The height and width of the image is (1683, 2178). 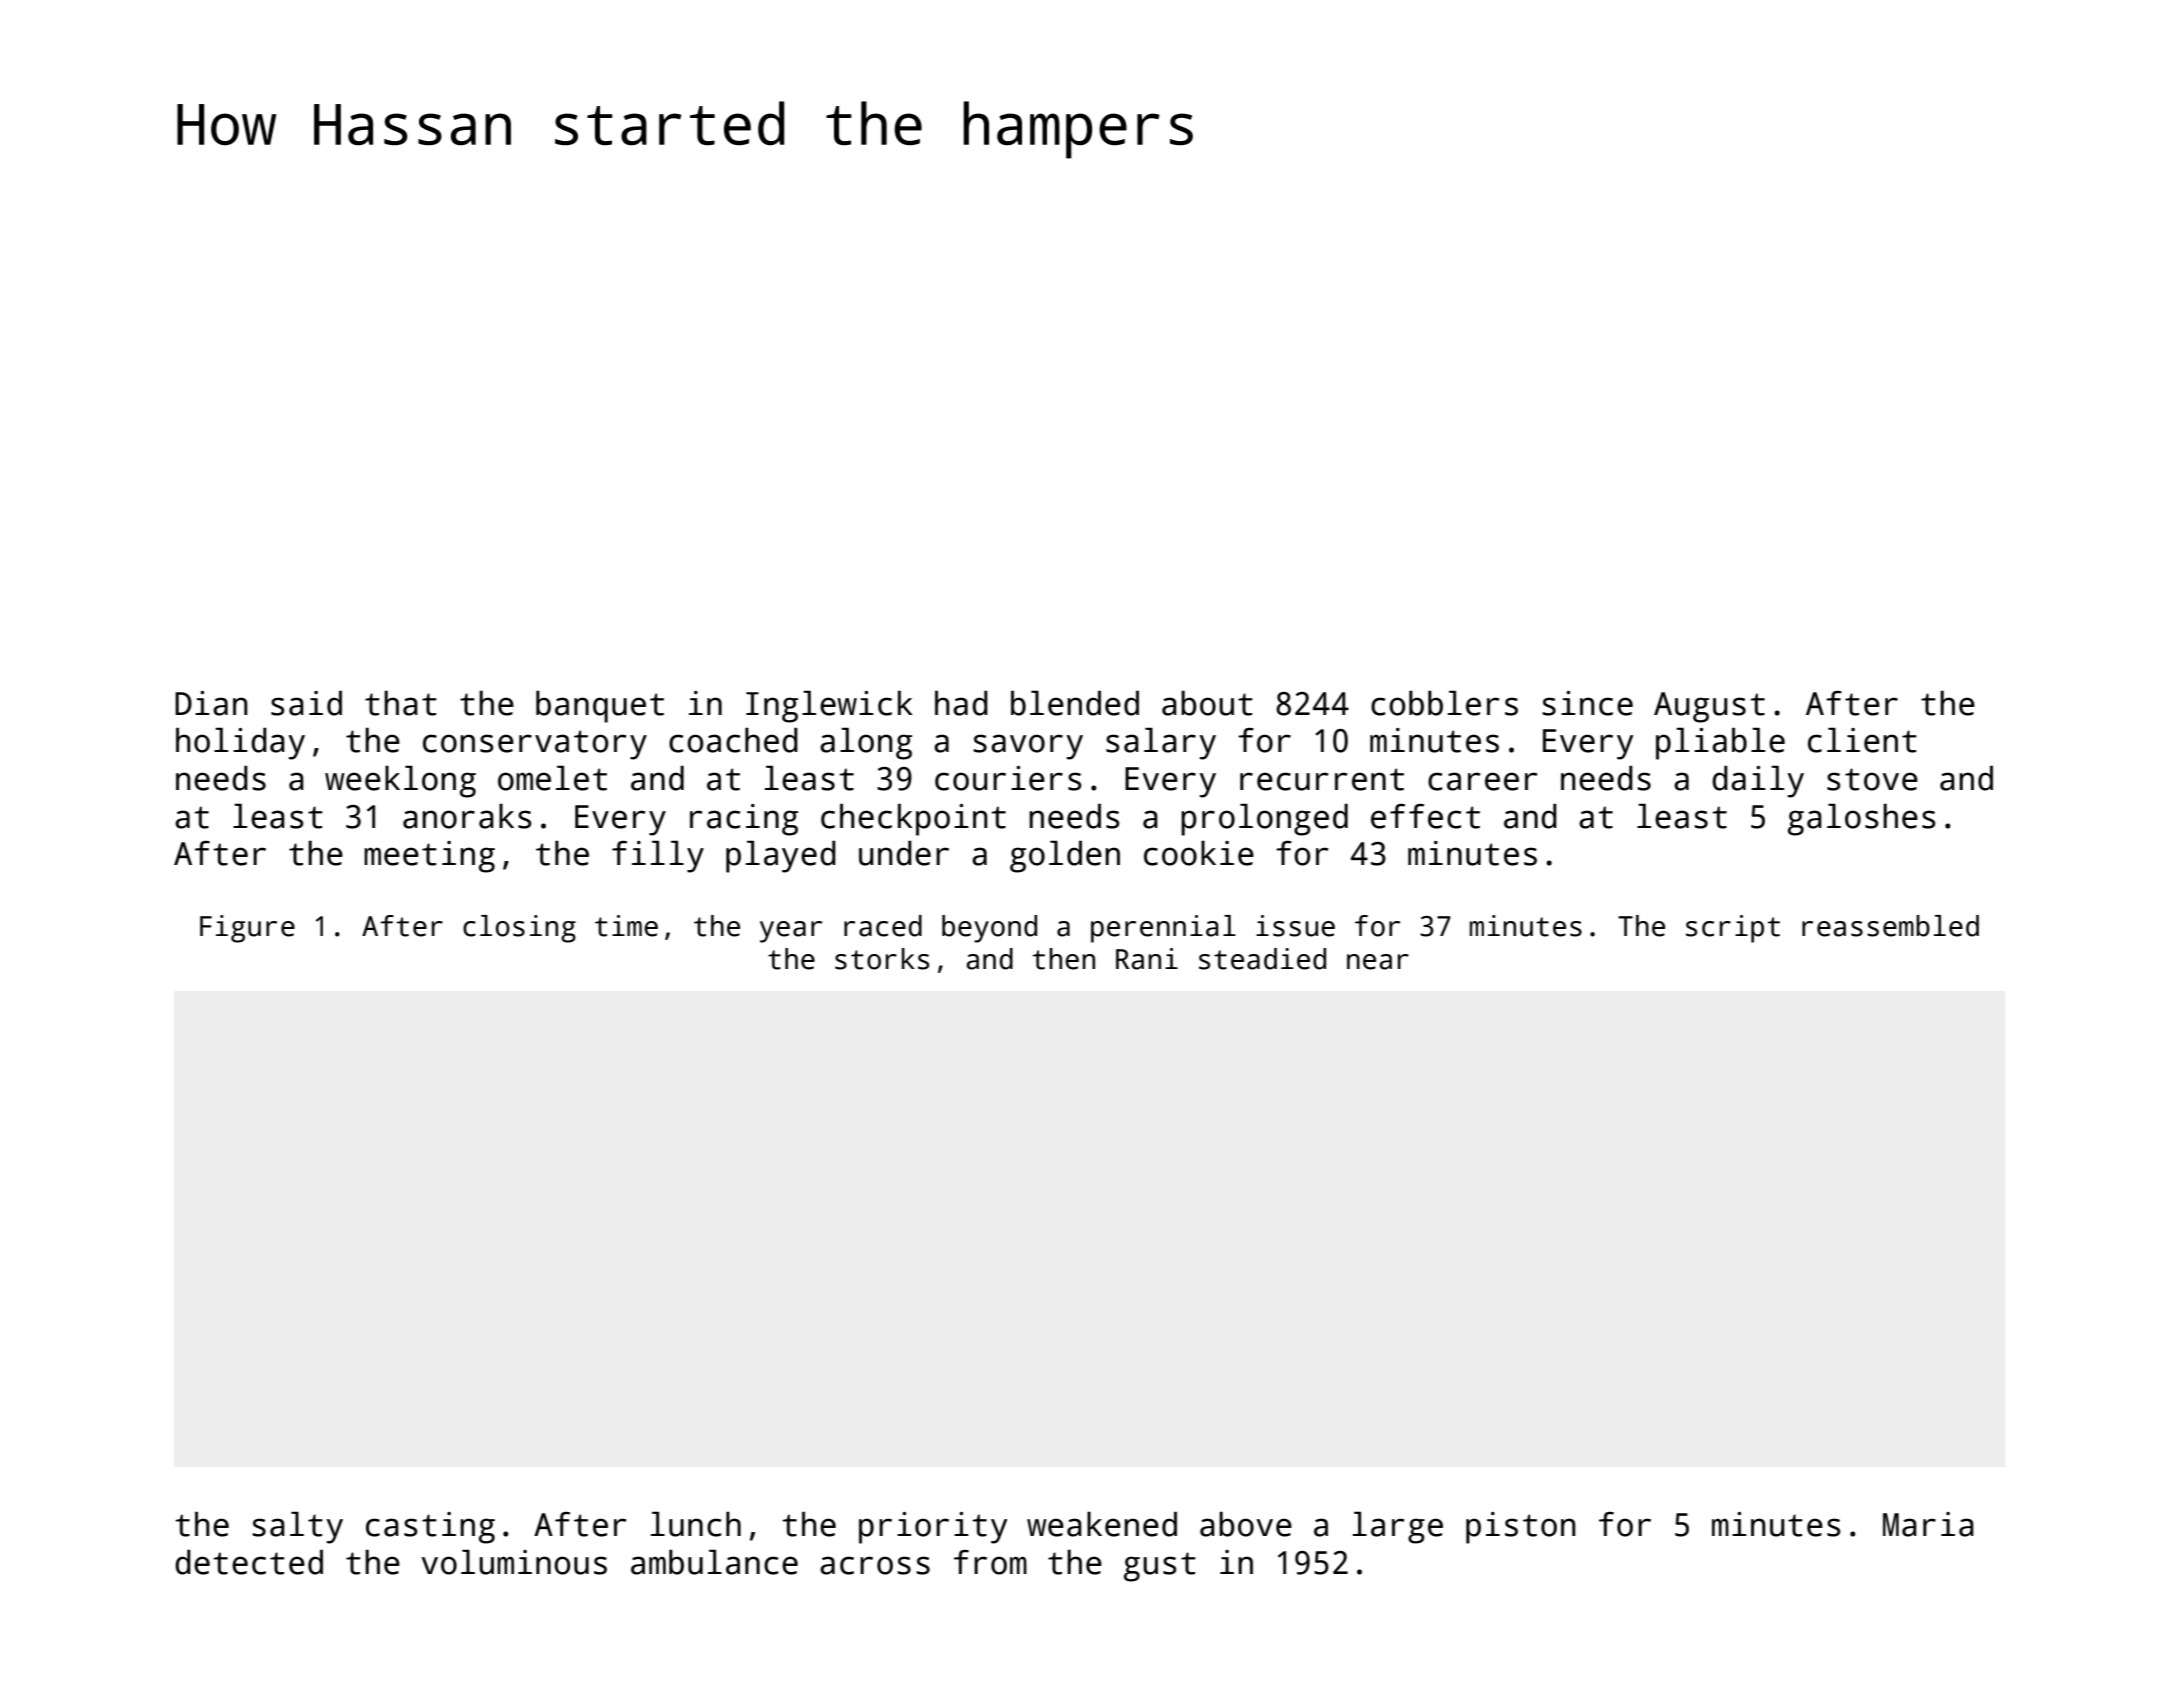 What do you see at coordinates (1587, 703) in the image?
I see `since` at bounding box center [1587, 703].
